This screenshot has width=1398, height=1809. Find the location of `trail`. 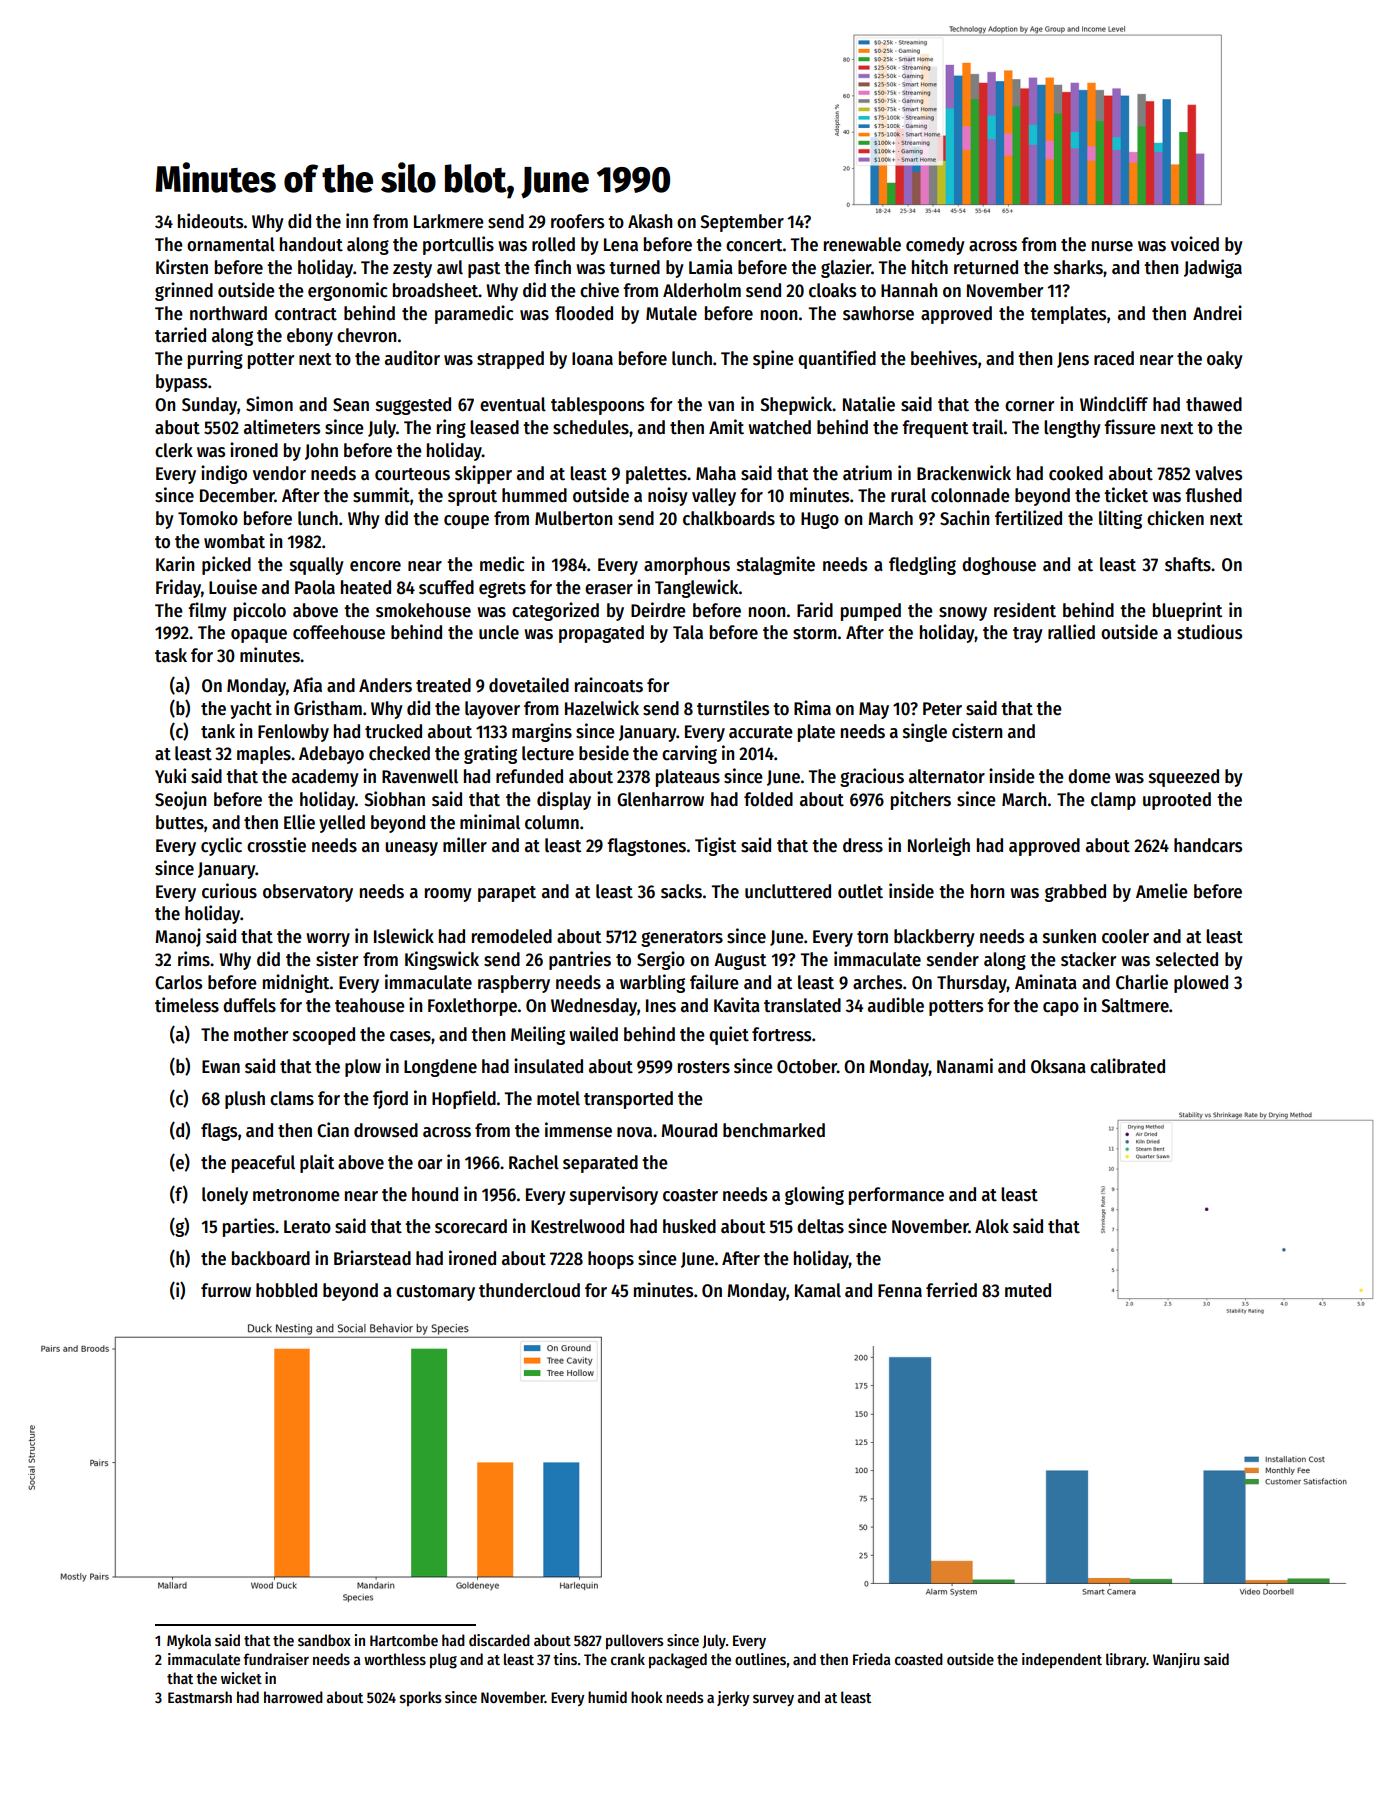

trail is located at coordinates (987, 427).
